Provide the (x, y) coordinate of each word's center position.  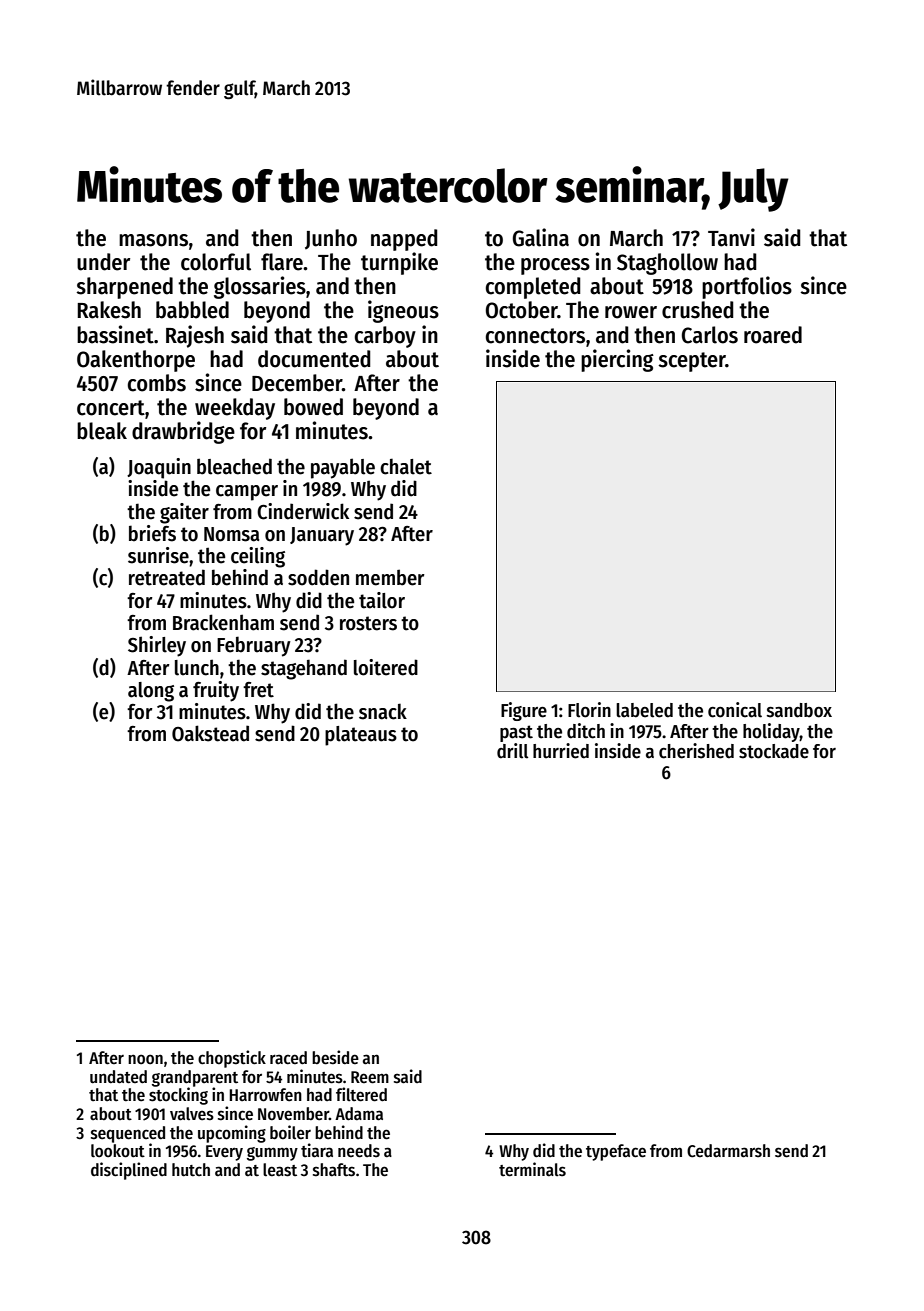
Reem (370, 1077)
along (151, 692)
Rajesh (195, 336)
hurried (561, 751)
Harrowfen (265, 1095)
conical (735, 710)
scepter (692, 362)
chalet (406, 466)
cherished (696, 751)
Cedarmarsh (728, 1151)
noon (145, 1059)
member (390, 577)
